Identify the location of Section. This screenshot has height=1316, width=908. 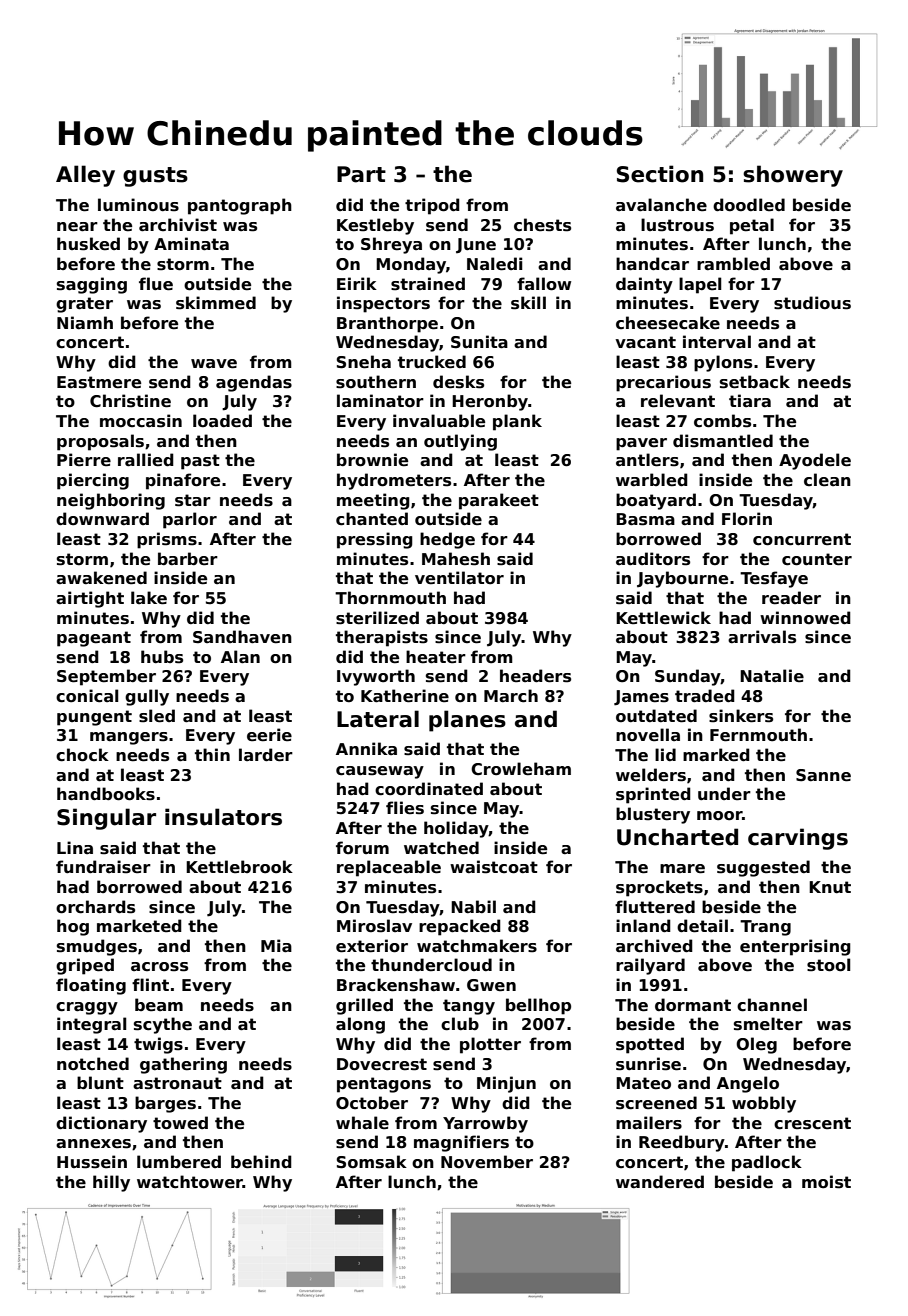
(660, 174).
